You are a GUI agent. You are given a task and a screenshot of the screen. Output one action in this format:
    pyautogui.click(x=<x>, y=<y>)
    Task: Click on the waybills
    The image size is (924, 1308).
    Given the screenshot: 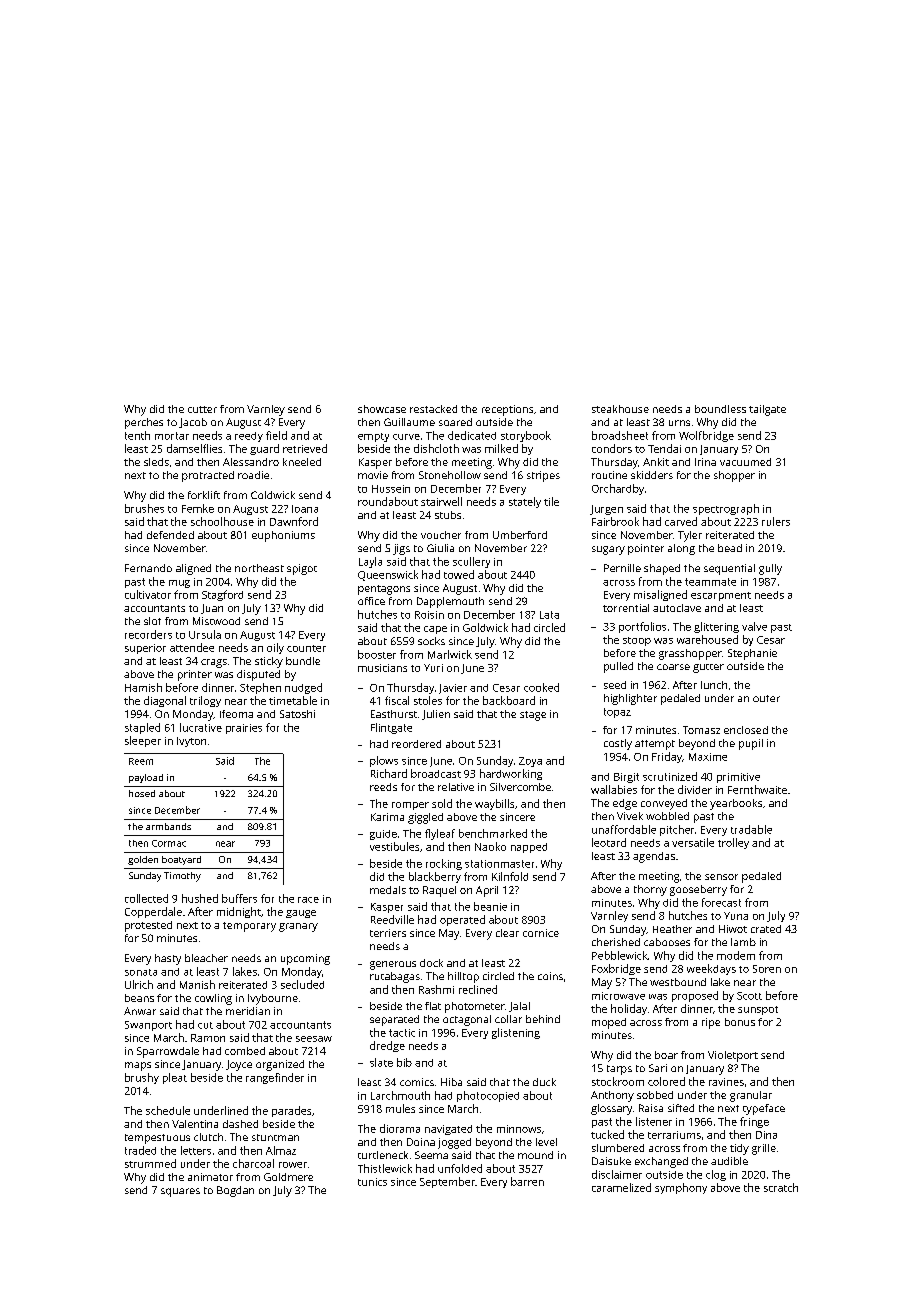 What is the action you would take?
    pyautogui.click(x=494, y=804)
